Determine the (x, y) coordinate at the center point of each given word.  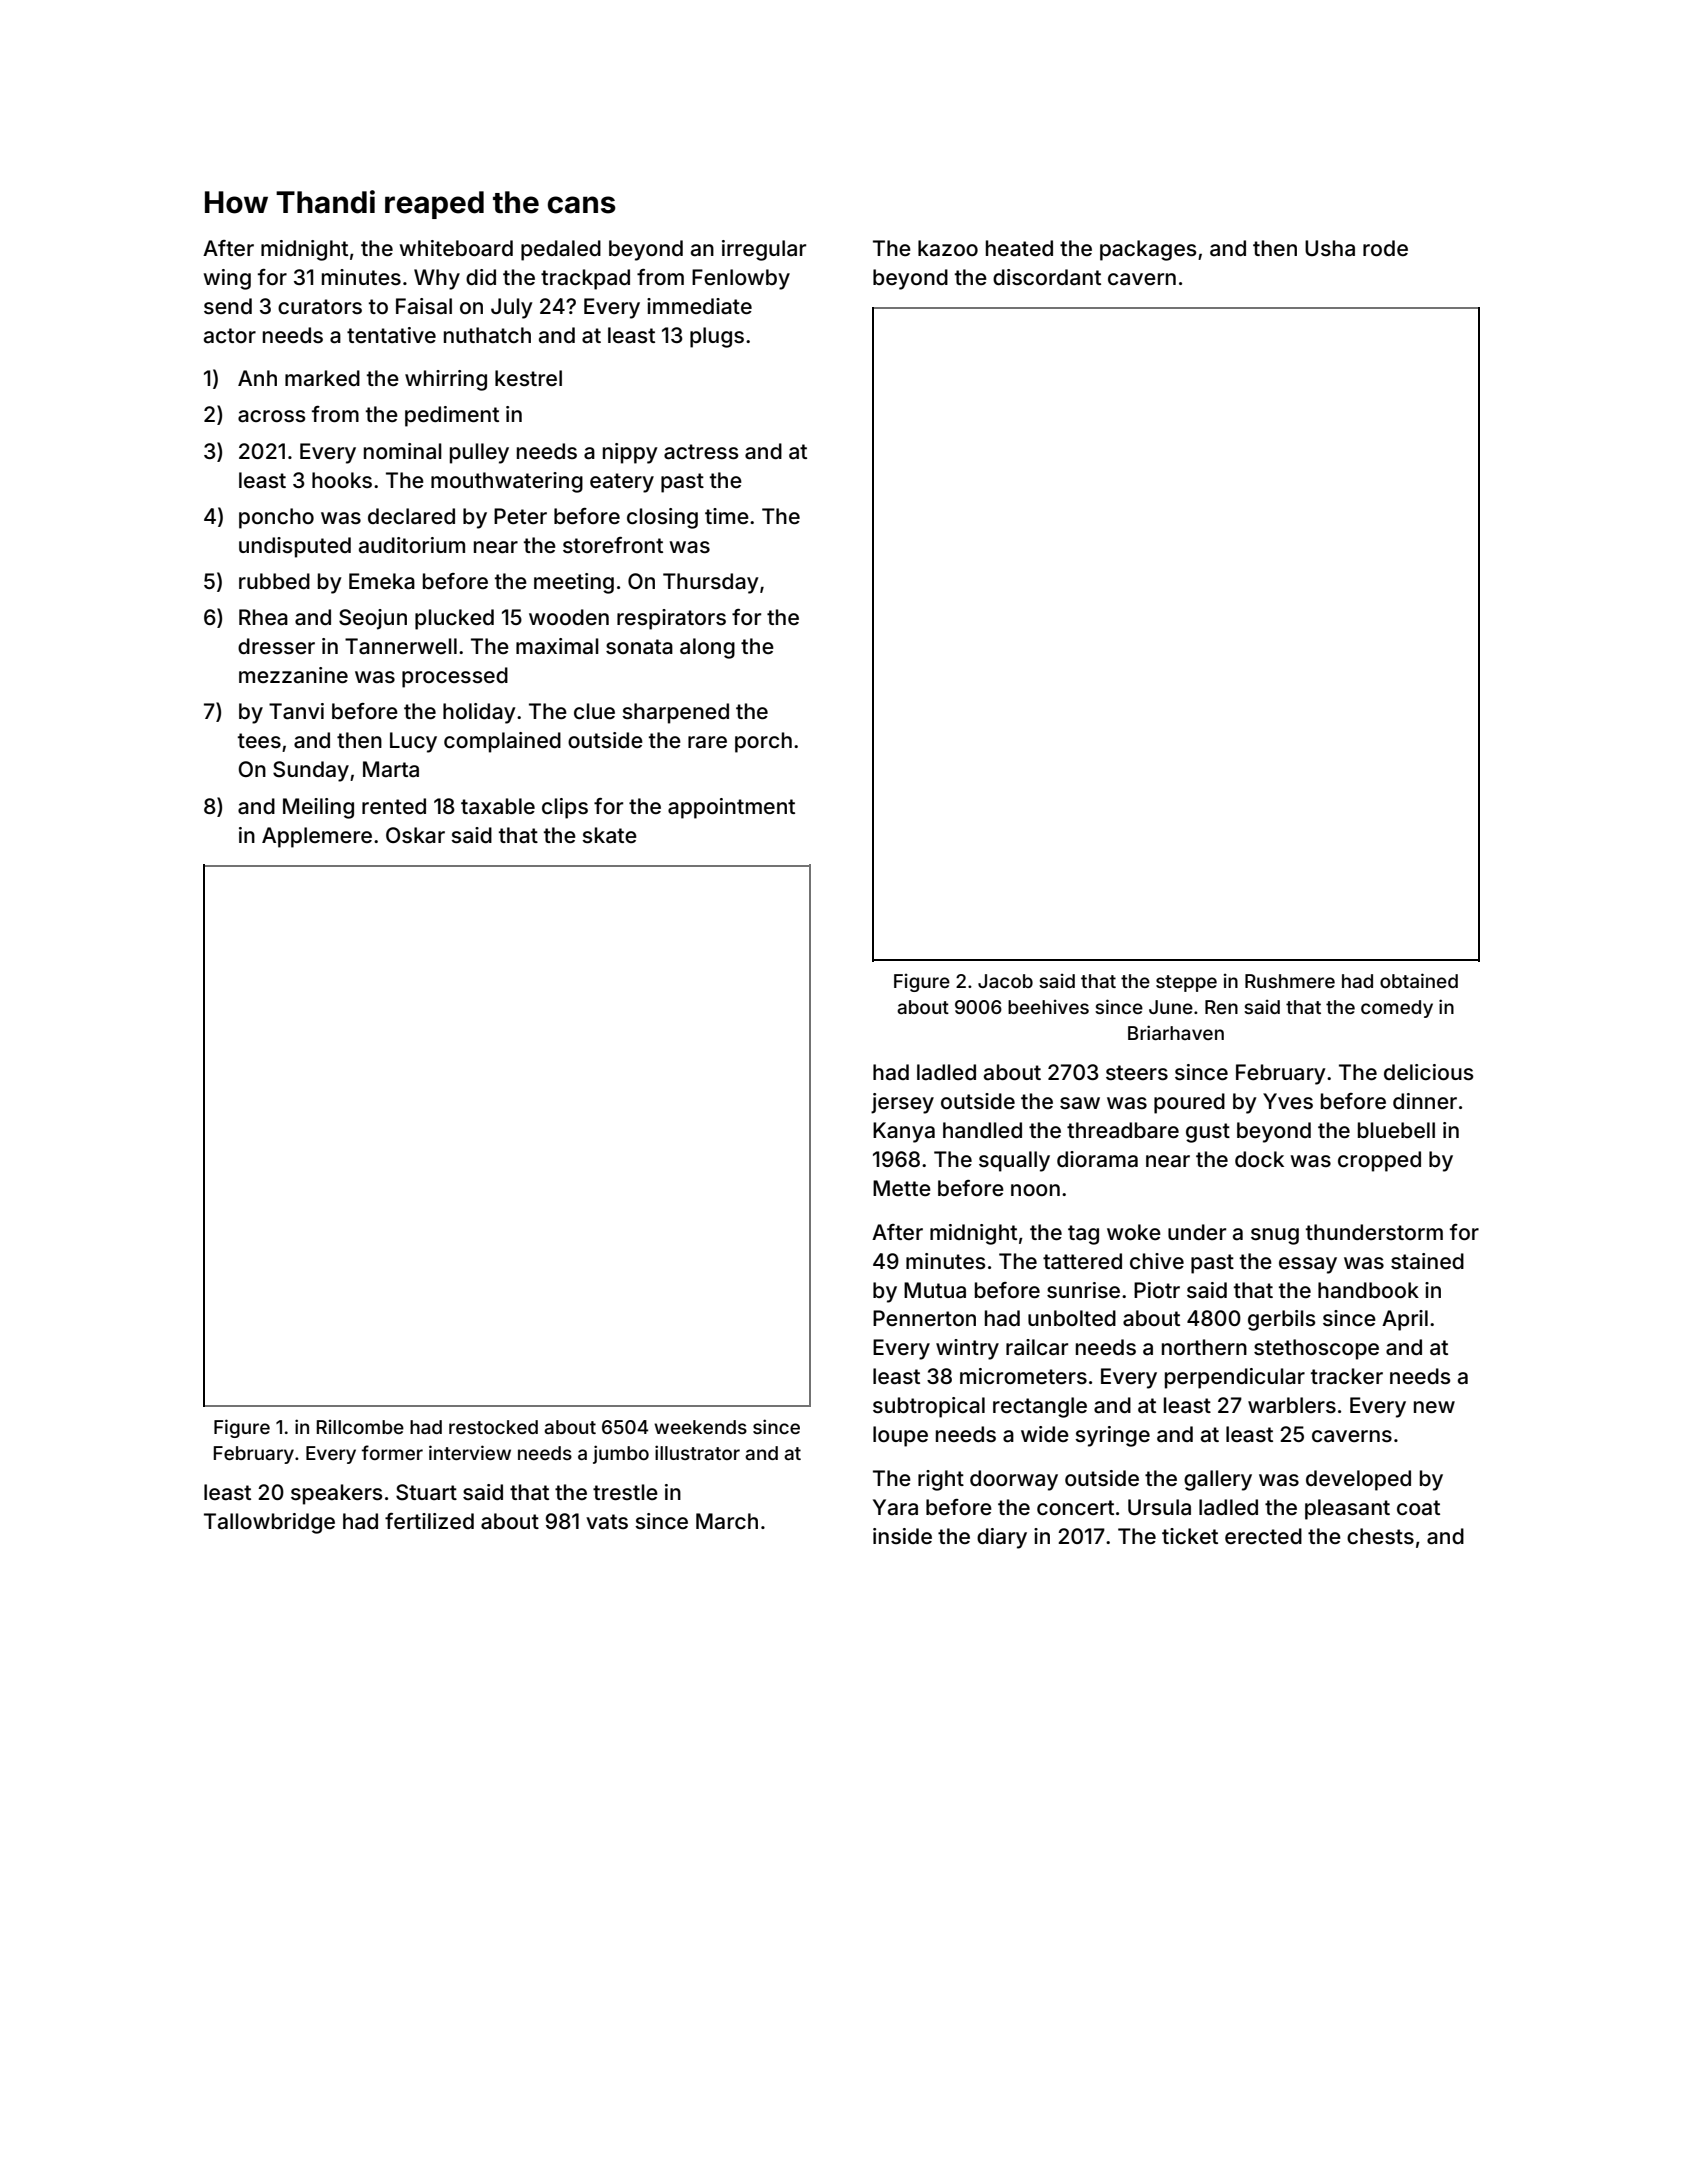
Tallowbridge (269, 1523)
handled (982, 1130)
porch (763, 742)
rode (1385, 248)
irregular (764, 250)
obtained (1419, 980)
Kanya (904, 1132)
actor (230, 336)
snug (1275, 1236)
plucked (454, 619)
